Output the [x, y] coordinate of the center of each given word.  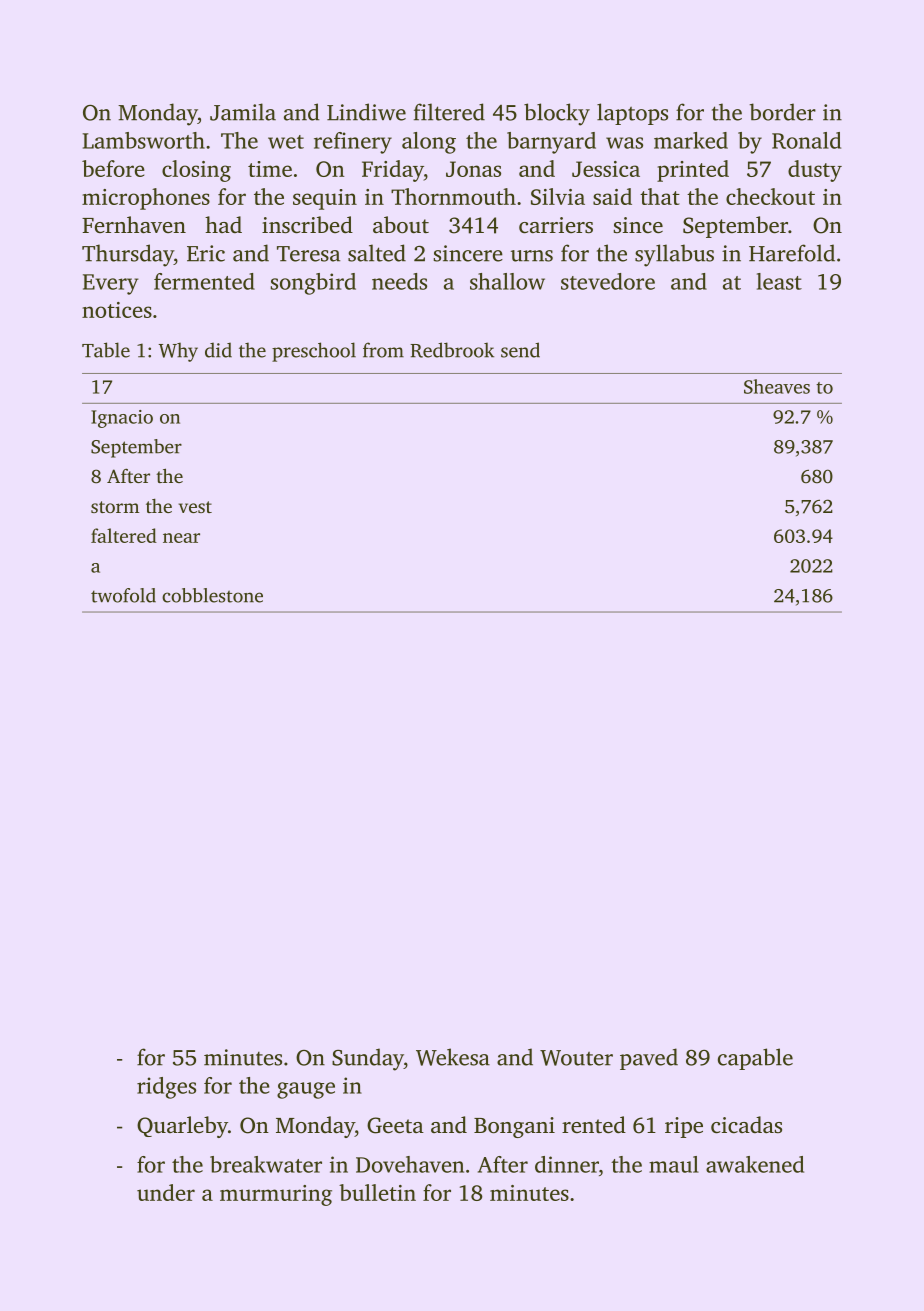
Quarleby [182, 1127]
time [270, 169]
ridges [166, 1088]
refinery [353, 143]
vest [195, 507]
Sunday [368, 1059]
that [660, 196]
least [779, 281]
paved [649, 1059]
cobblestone [212, 595]
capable [755, 1059]
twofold [123, 595]
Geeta [395, 1125]
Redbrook [452, 350]
